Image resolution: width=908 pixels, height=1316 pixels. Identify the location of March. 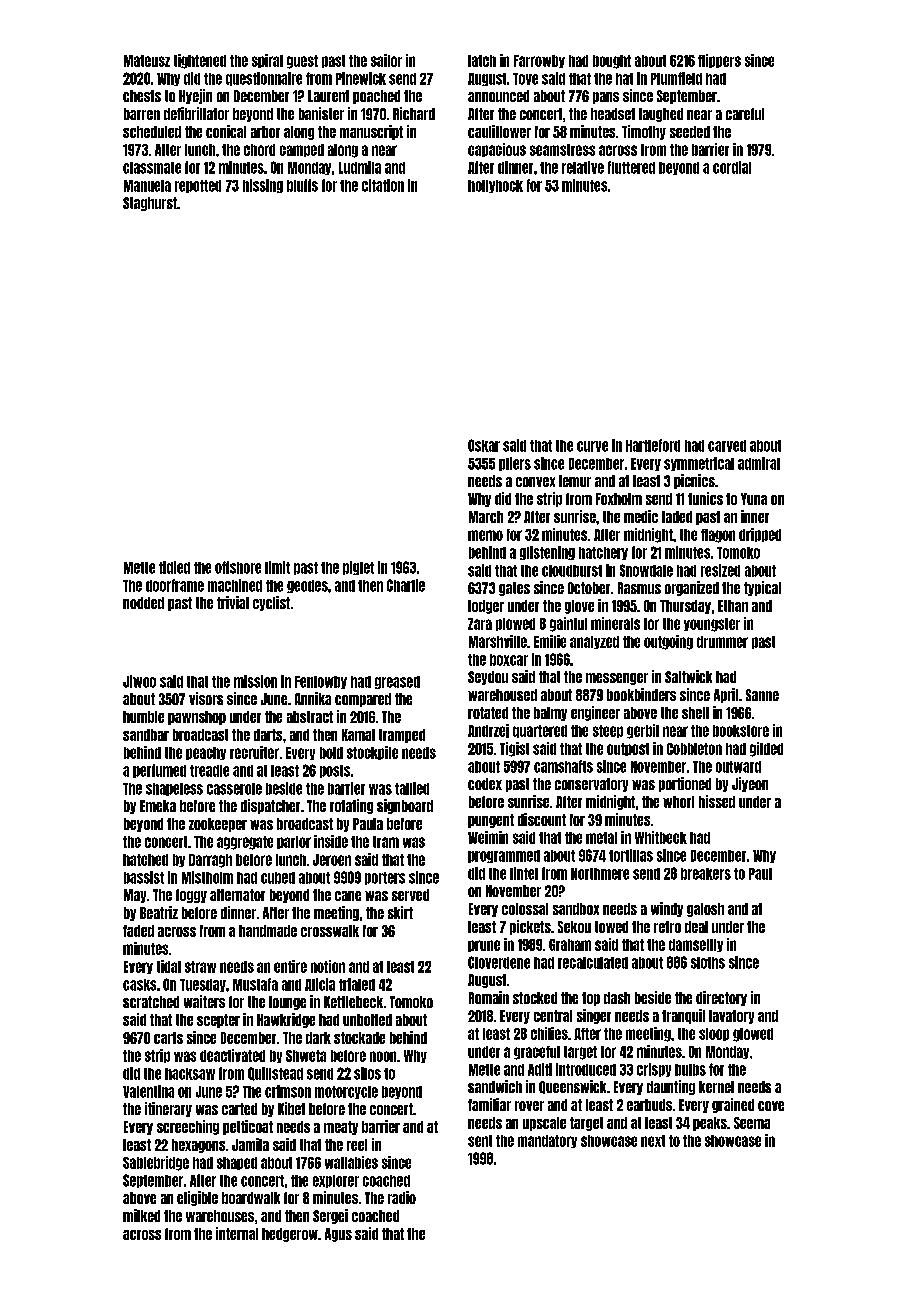
(486, 517).
